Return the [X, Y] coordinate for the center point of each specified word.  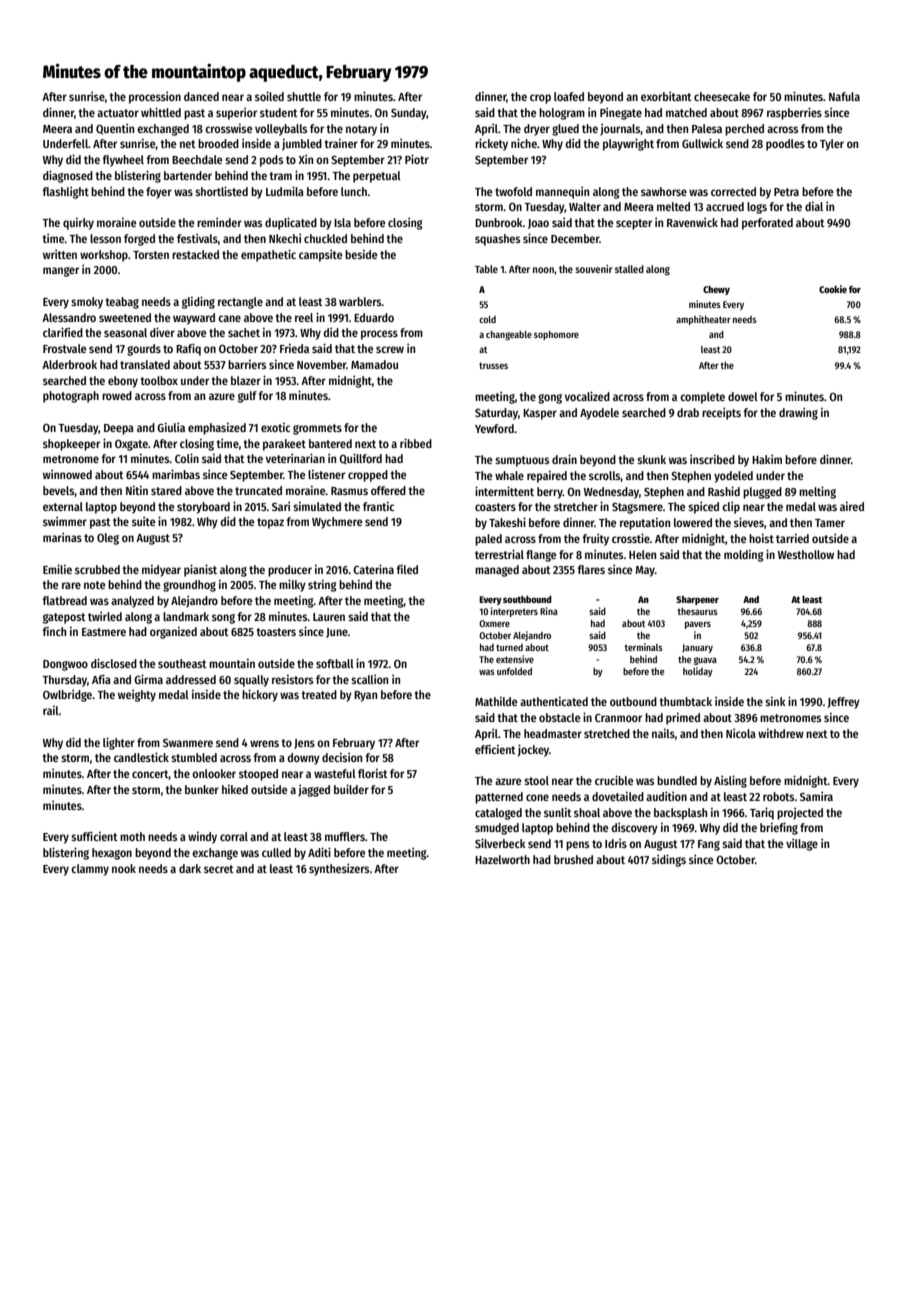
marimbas [176, 474]
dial [814, 206]
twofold [513, 191]
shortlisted [221, 191]
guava [705, 661]
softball [335, 663]
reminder [219, 222]
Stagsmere [637, 508]
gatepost [64, 618]
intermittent [504, 491]
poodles [785, 145]
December [575, 238]
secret [219, 869]
